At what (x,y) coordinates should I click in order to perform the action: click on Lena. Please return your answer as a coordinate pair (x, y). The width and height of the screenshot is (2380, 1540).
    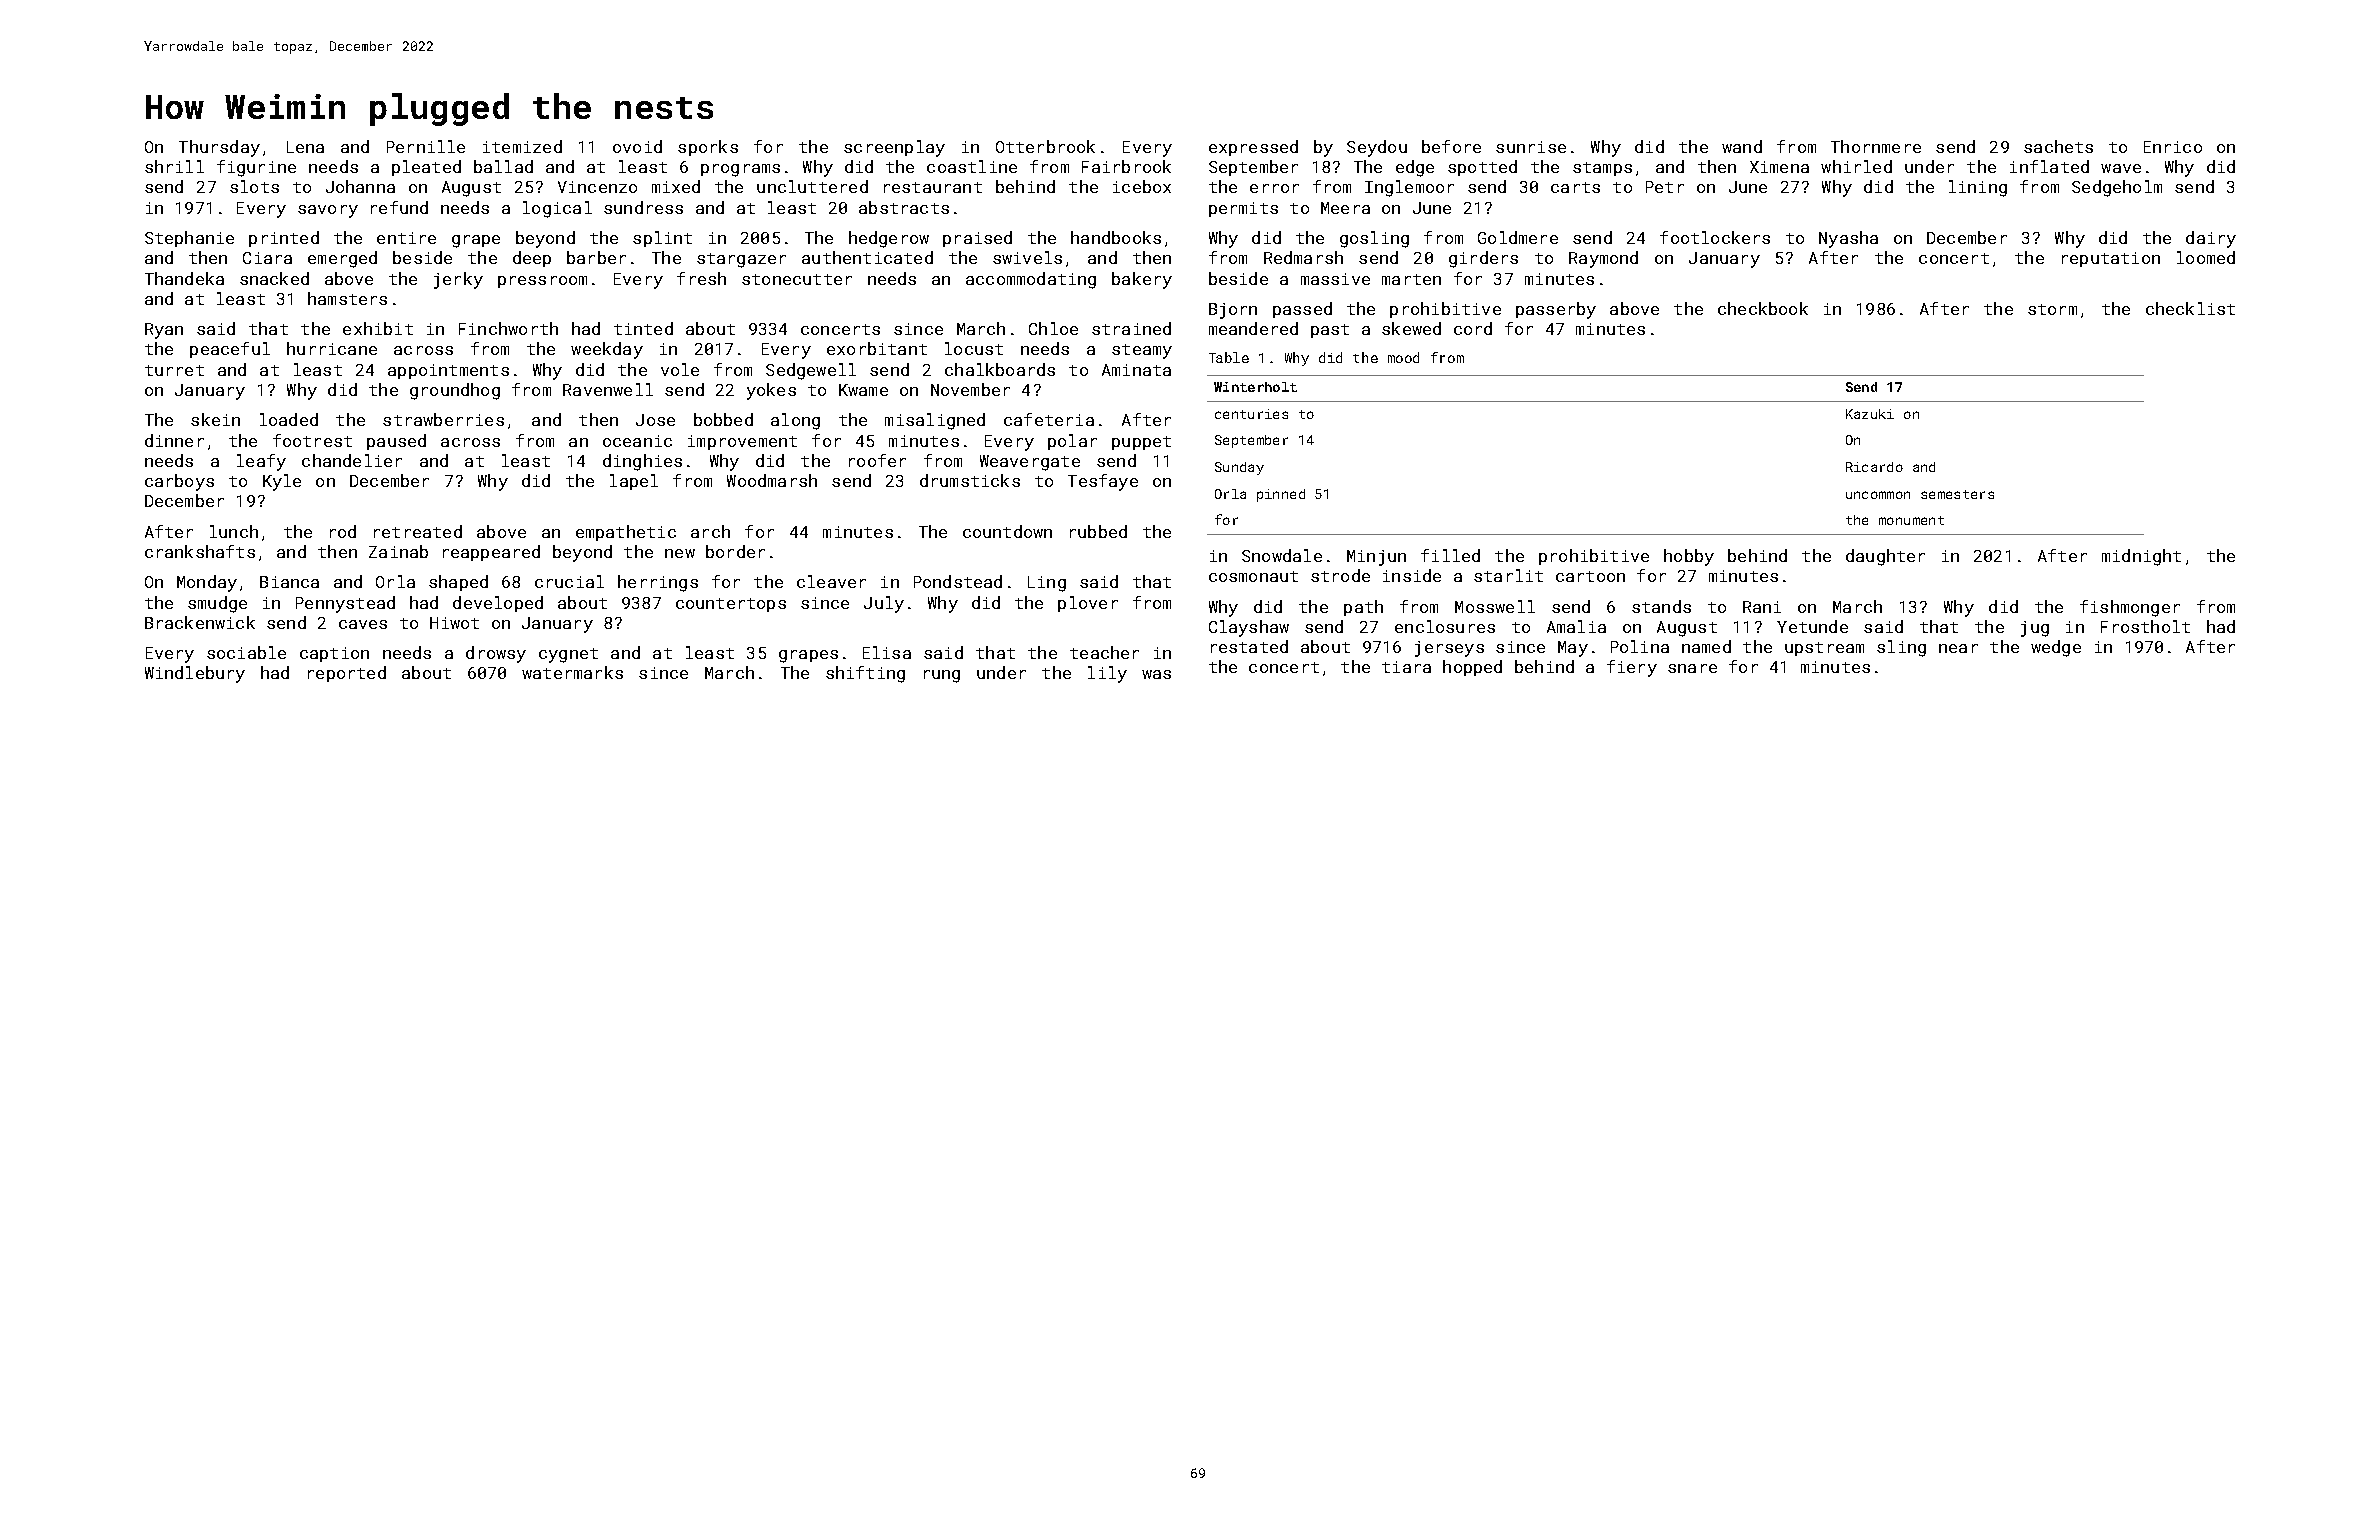
    Looking at the image, I should click on (305, 147).
